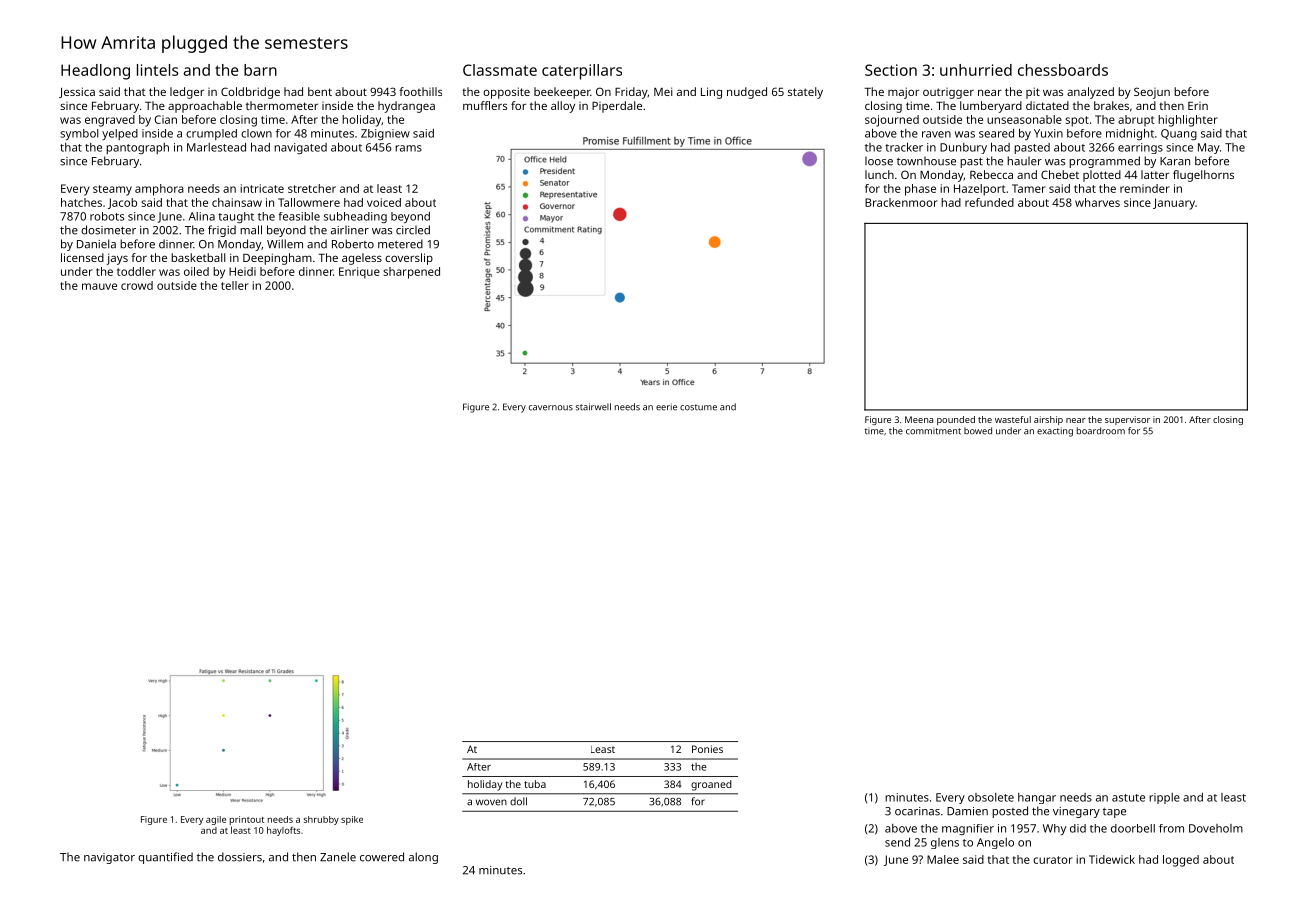 The width and height of the screenshot is (1308, 924). Describe the element at coordinates (165, 858) in the screenshot. I see `quantified` at that location.
